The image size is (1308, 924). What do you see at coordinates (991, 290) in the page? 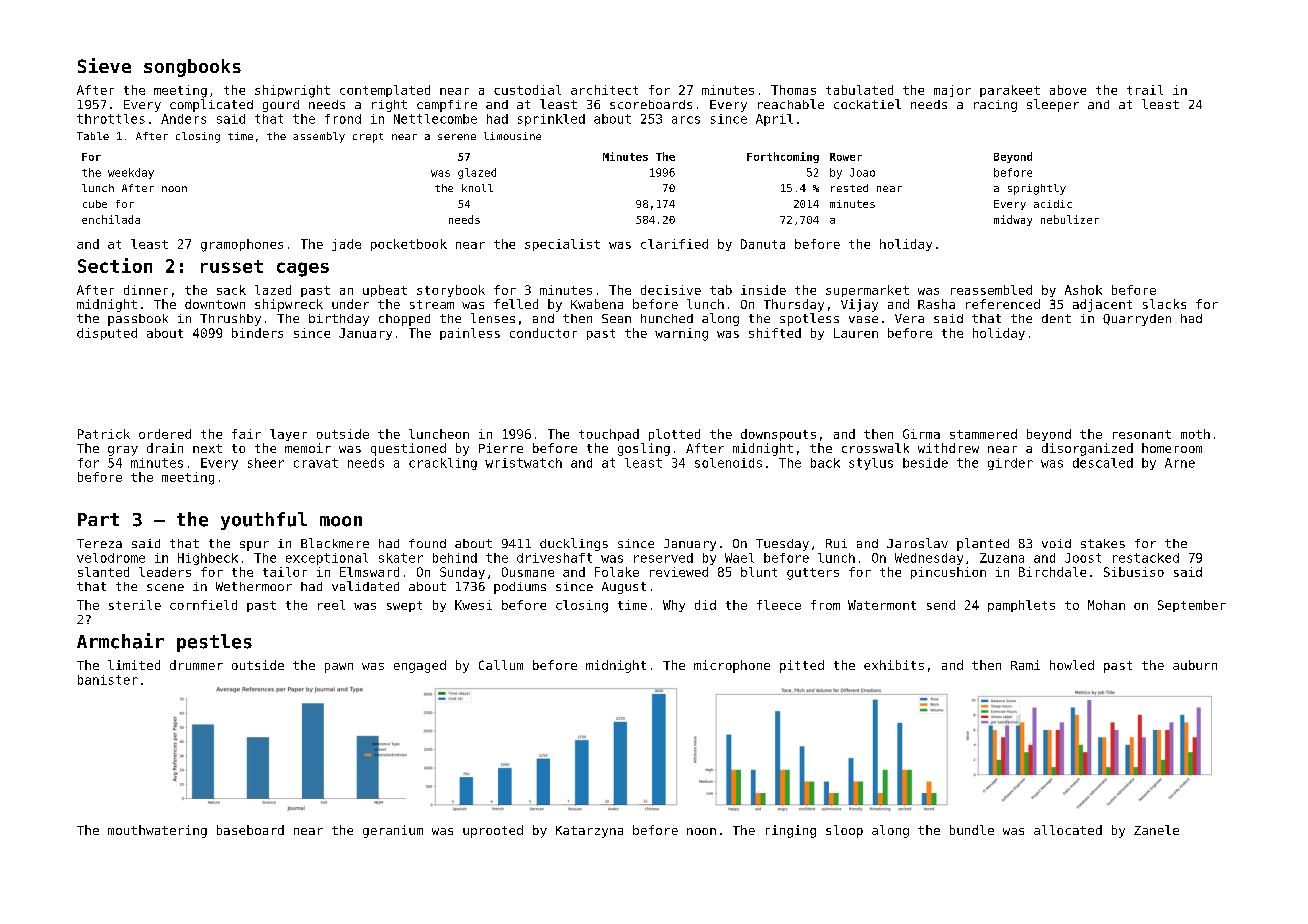
I see `reassembled` at bounding box center [991, 290].
